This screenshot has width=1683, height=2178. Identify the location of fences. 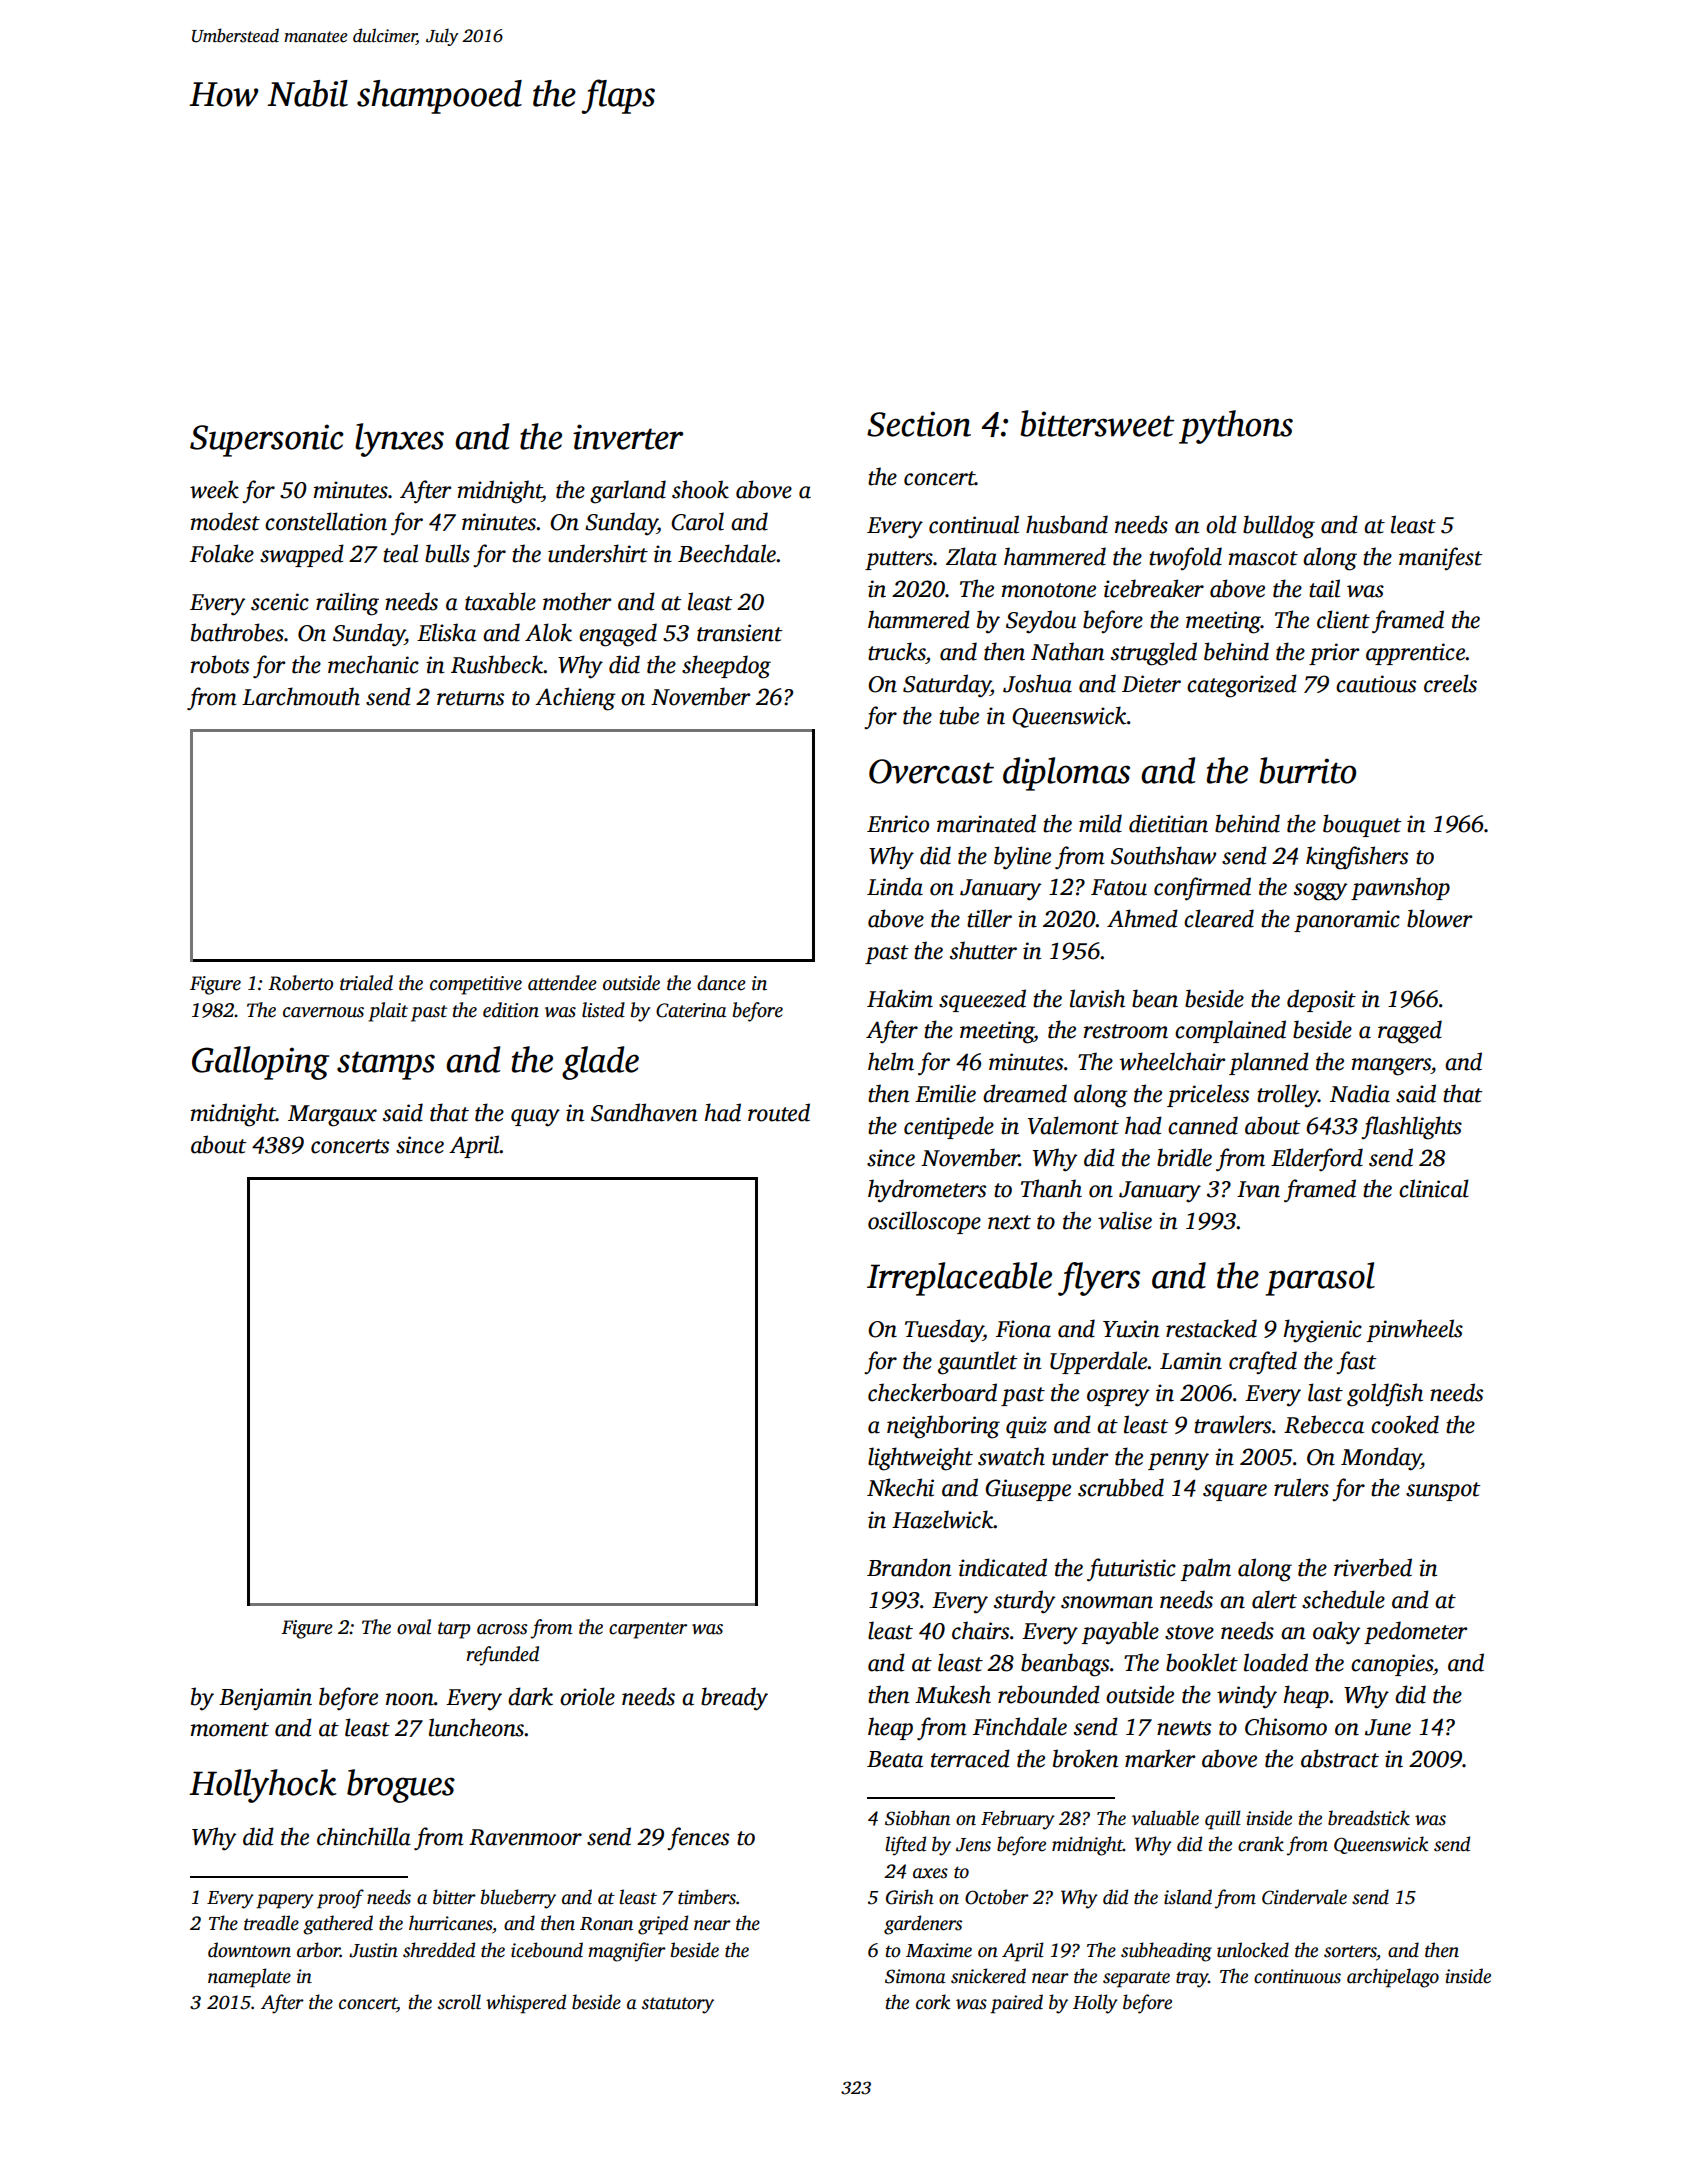
(698, 1838).
